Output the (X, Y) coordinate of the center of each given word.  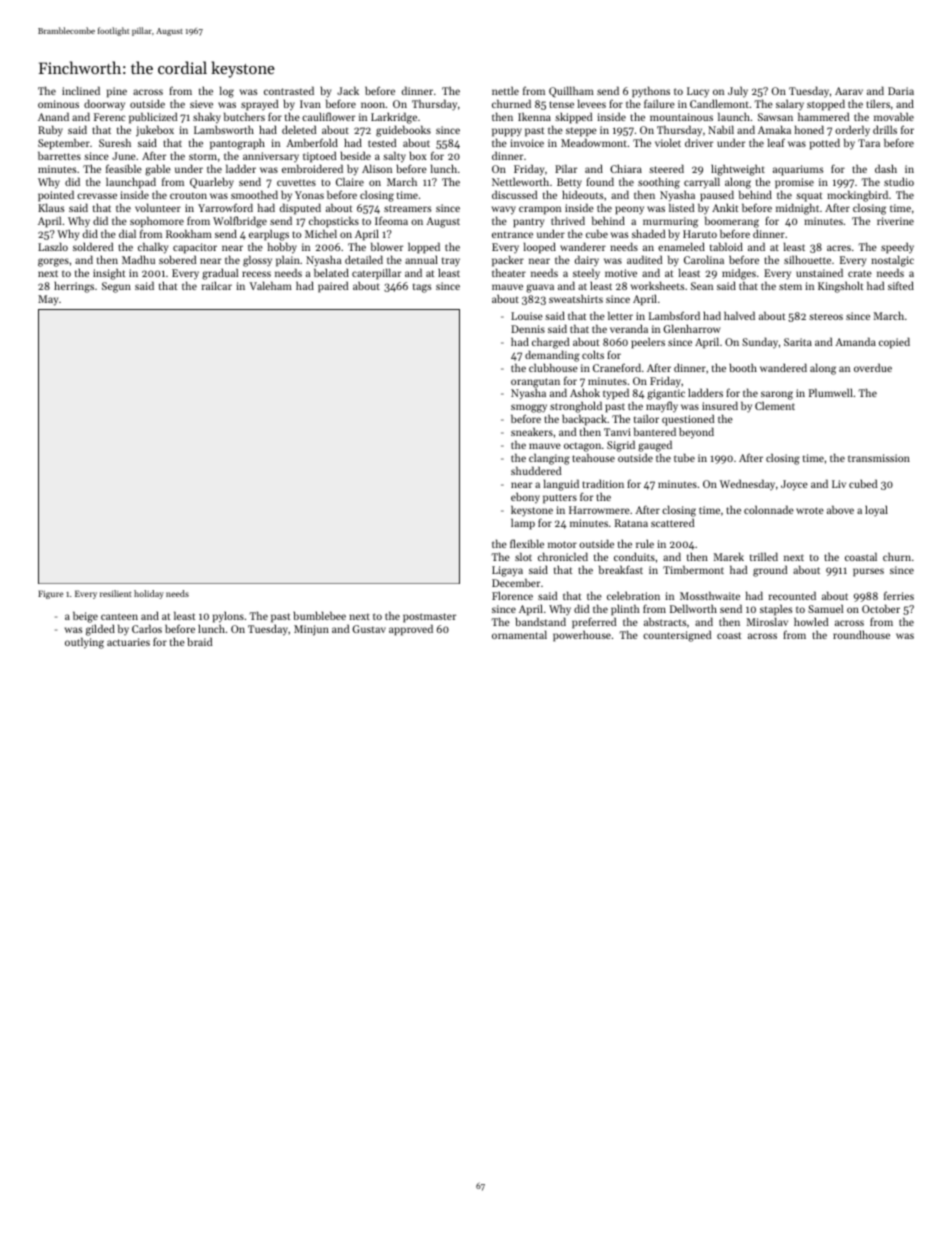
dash (886, 168)
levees (592, 103)
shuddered (536, 470)
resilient (116, 593)
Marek (729, 556)
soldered (93, 246)
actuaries (128, 642)
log (227, 92)
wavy (504, 210)
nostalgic (892, 261)
